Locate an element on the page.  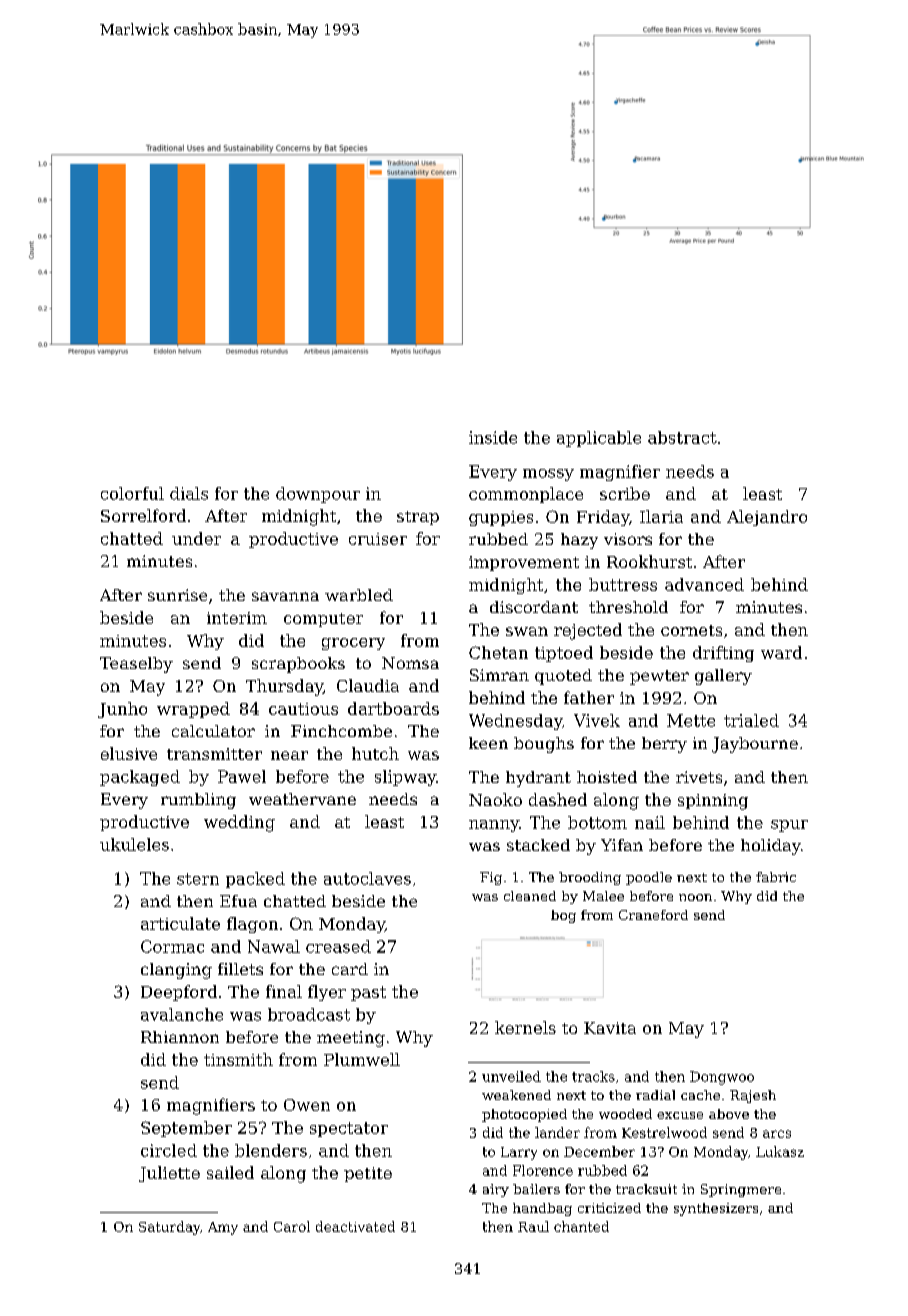
calculator is located at coordinates (213, 731).
